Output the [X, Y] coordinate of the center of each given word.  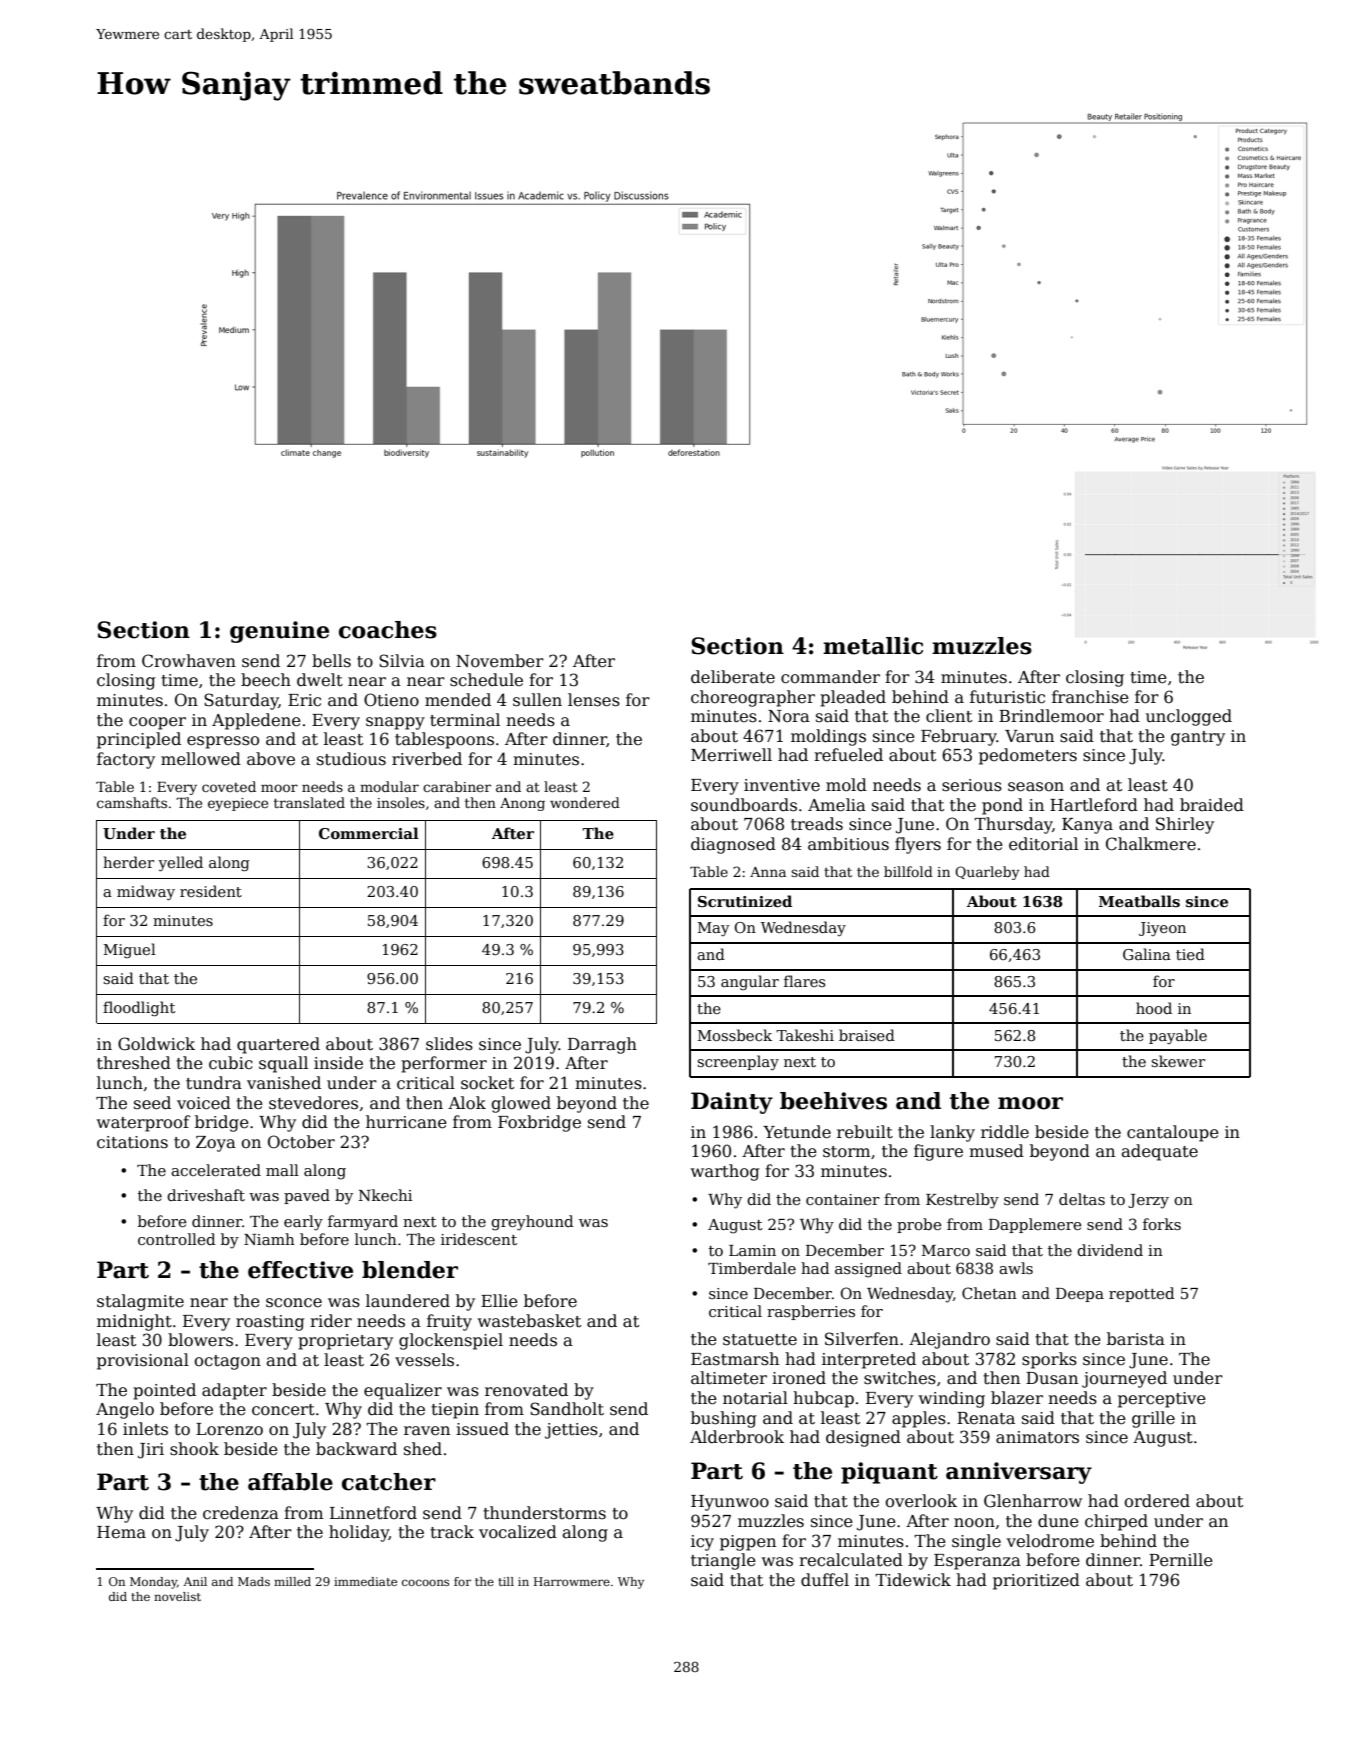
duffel [825, 1580]
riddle [1005, 1132]
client [949, 716]
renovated [526, 1390]
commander [830, 677]
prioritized [1036, 1581]
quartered [278, 1045]
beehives [833, 1101]
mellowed [201, 759]
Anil [195, 1581]
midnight [134, 1322]
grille [1153, 1419]
